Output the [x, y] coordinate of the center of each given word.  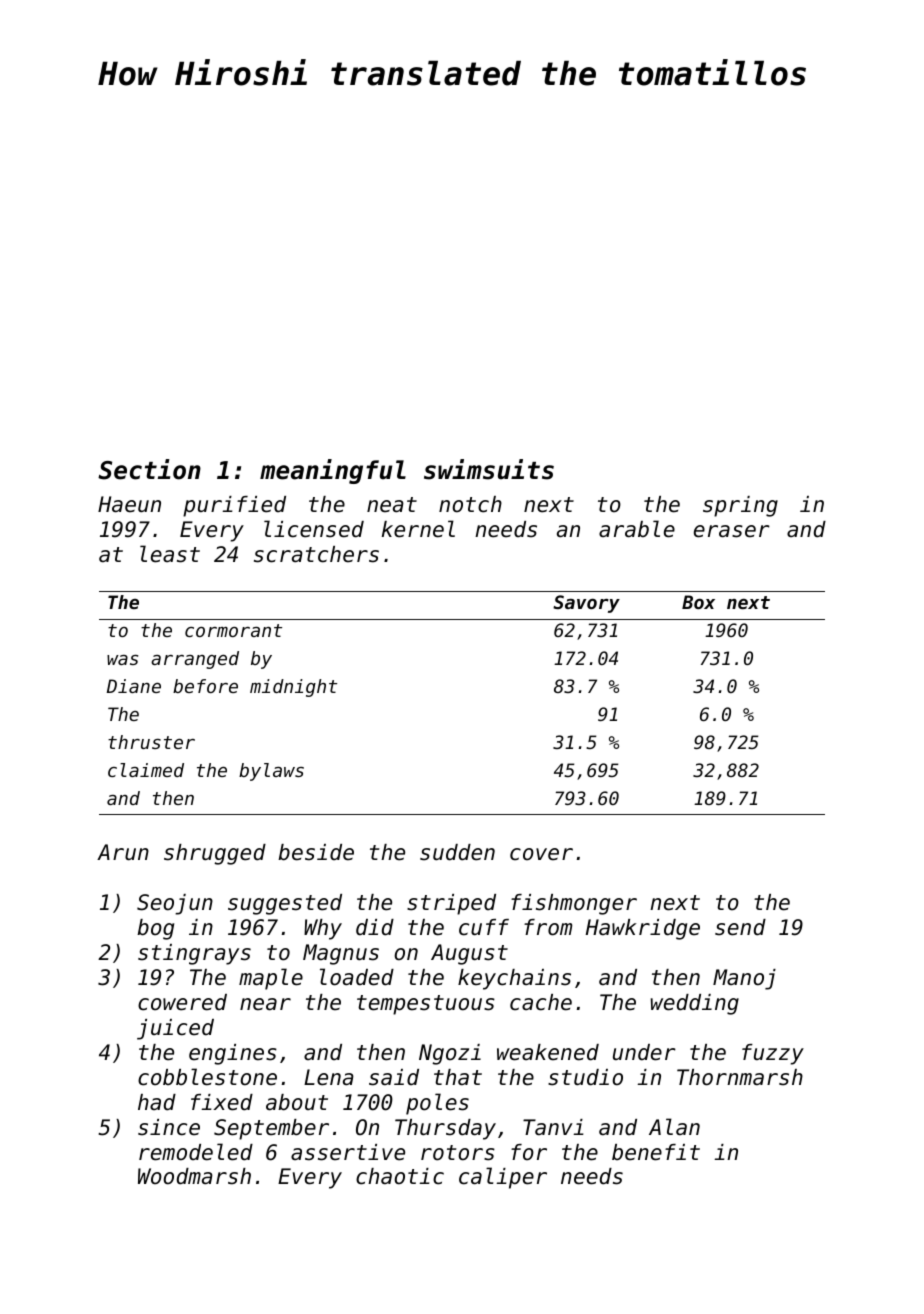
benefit [656, 1152]
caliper [503, 1178]
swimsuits [489, 469]
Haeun [129, 504]
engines [233, 1054]
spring [740, 506]
